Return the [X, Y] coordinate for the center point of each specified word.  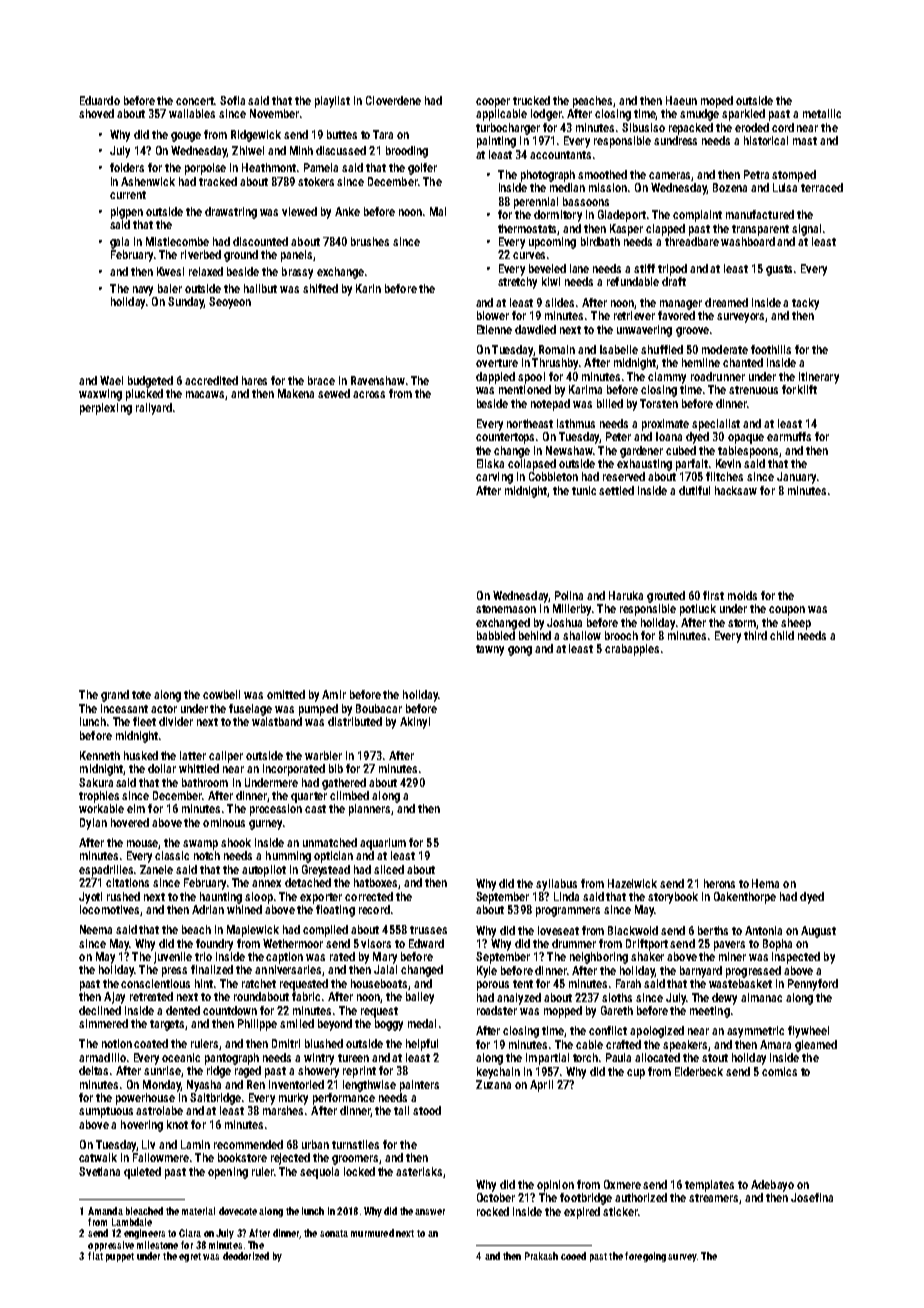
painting [496, 142]
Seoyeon [230, 303]
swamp [200, 845]
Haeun [681, 100]
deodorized [246, 1256]
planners [370, 810]
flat [95, 1256]
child [782, 635]
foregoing [645, 1257]
